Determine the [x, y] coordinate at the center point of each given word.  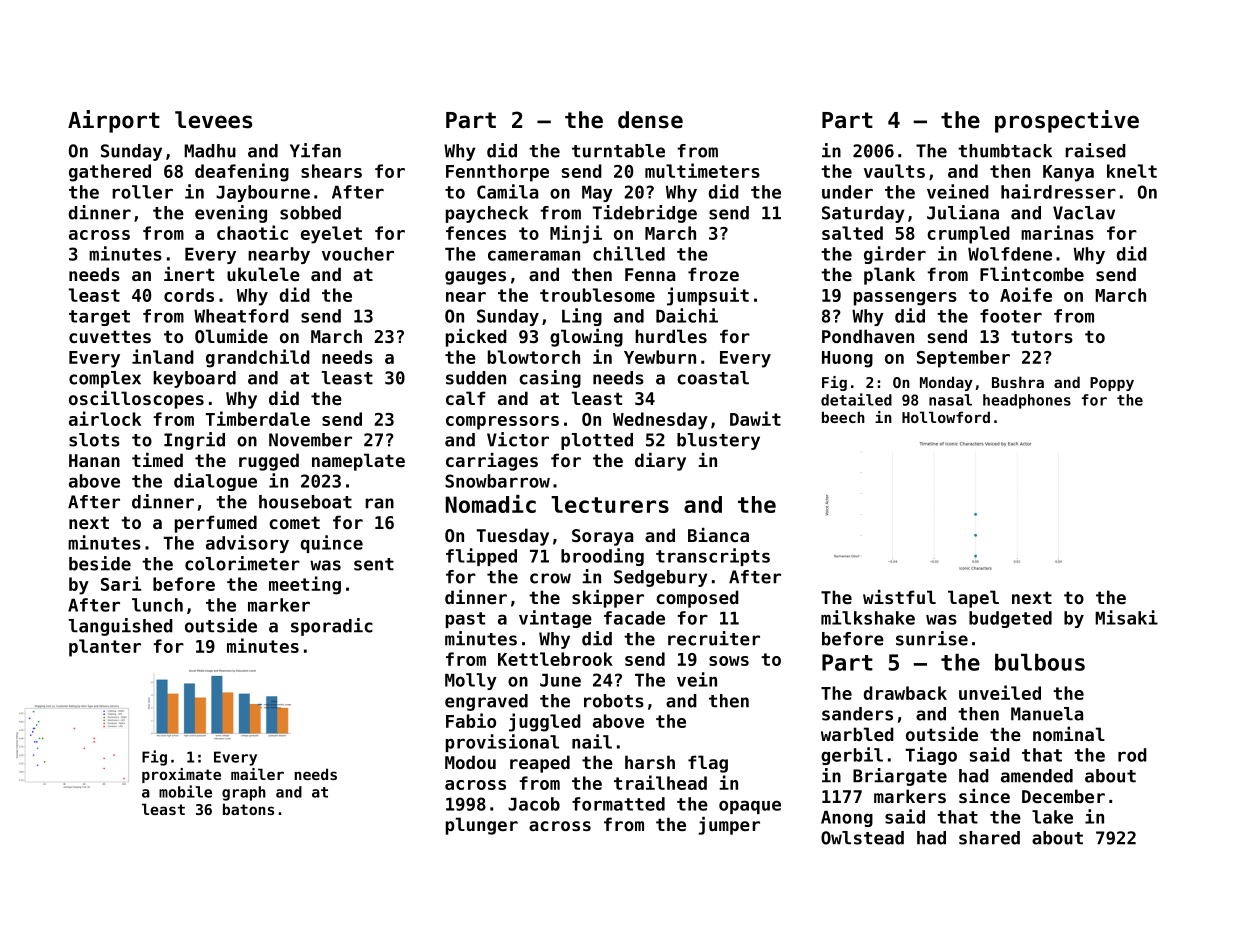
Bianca [718, 535]
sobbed [310, 213]
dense [650, 120]
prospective [1067, 121]
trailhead [660, 782]
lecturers [610, 504]
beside [100, 563]
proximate [181, 775]
